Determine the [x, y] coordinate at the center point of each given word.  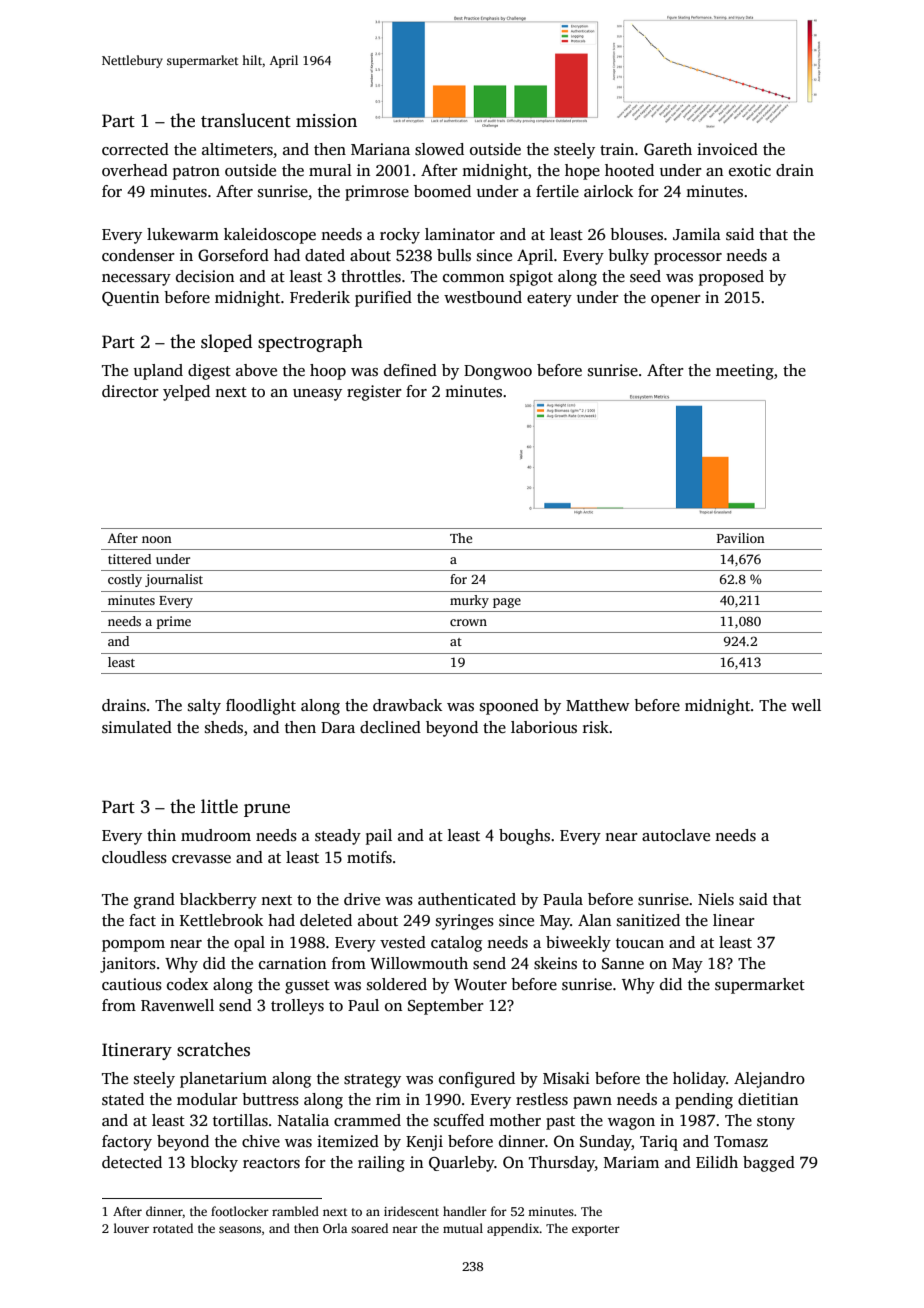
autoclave [676, 835]
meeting [745, 372]
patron [196, 173]
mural [330, 170]
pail [379, 837]
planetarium [223, 1080]
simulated [137, 727]
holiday [699, 1080]
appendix [513, 1229]
